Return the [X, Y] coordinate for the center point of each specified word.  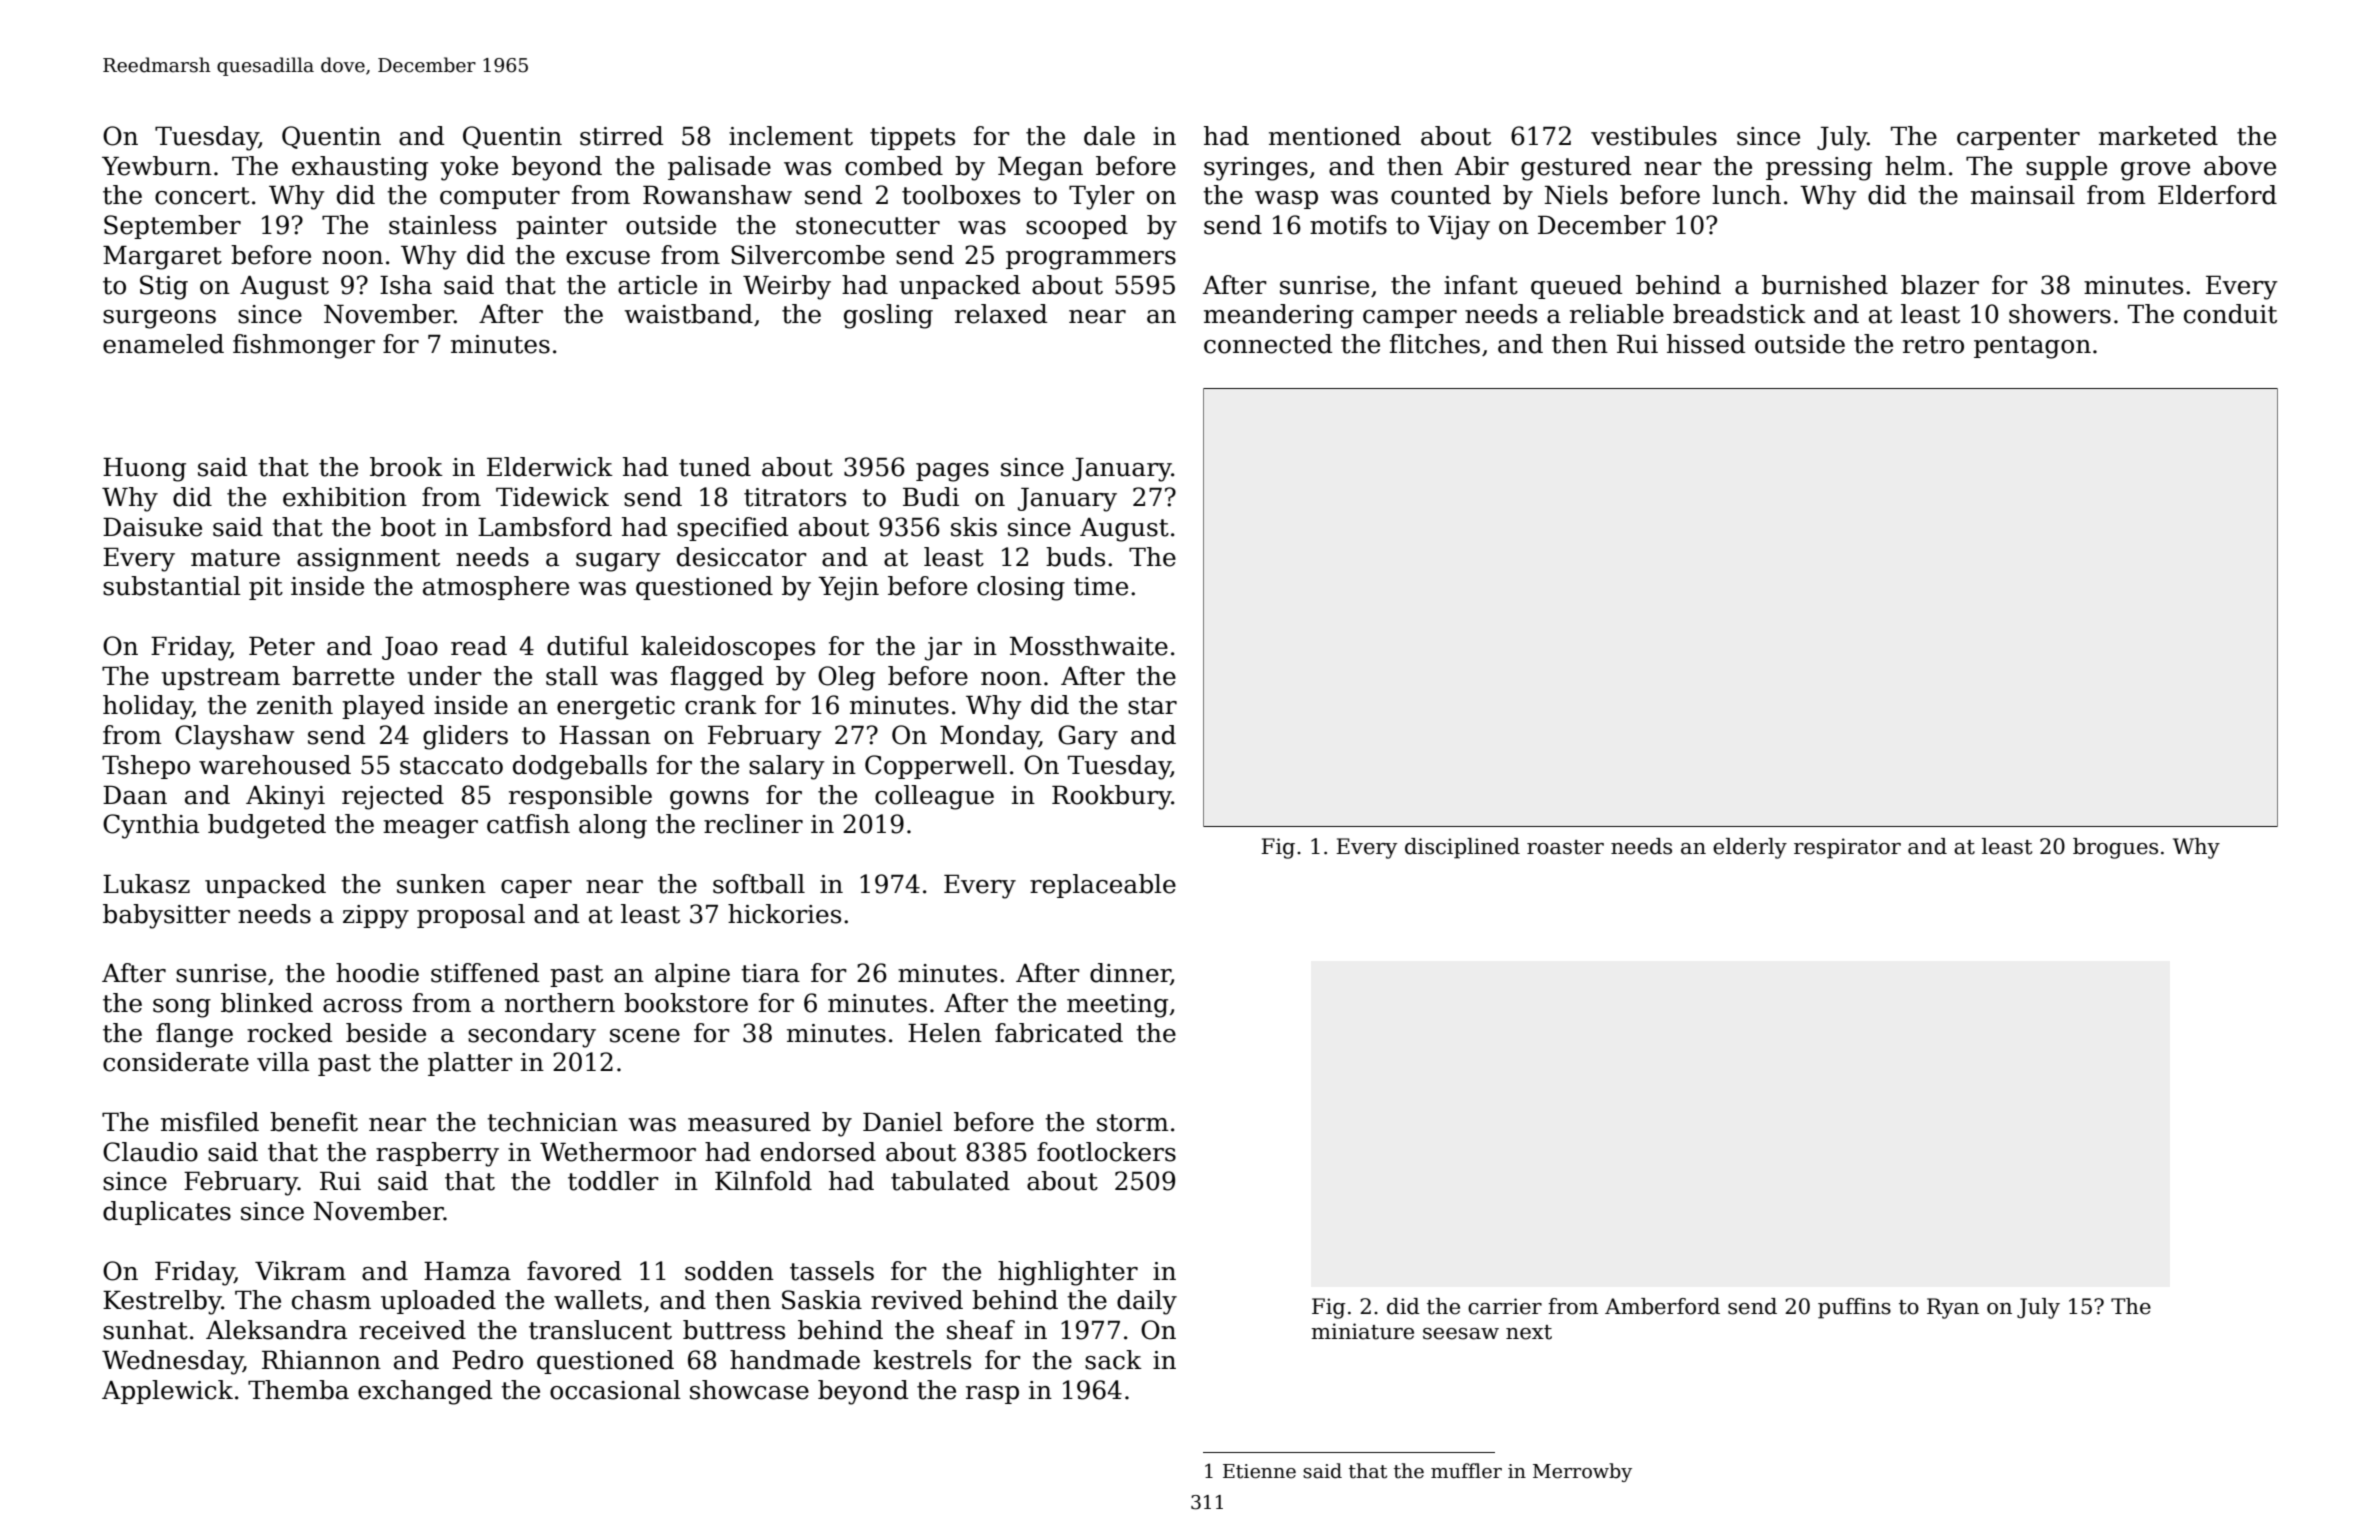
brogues [2115, 848]
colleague [934, 797]
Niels [1576, 195]
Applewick [167, 1392]
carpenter [2018, 139]
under [444, 676]
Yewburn [157, 166]
